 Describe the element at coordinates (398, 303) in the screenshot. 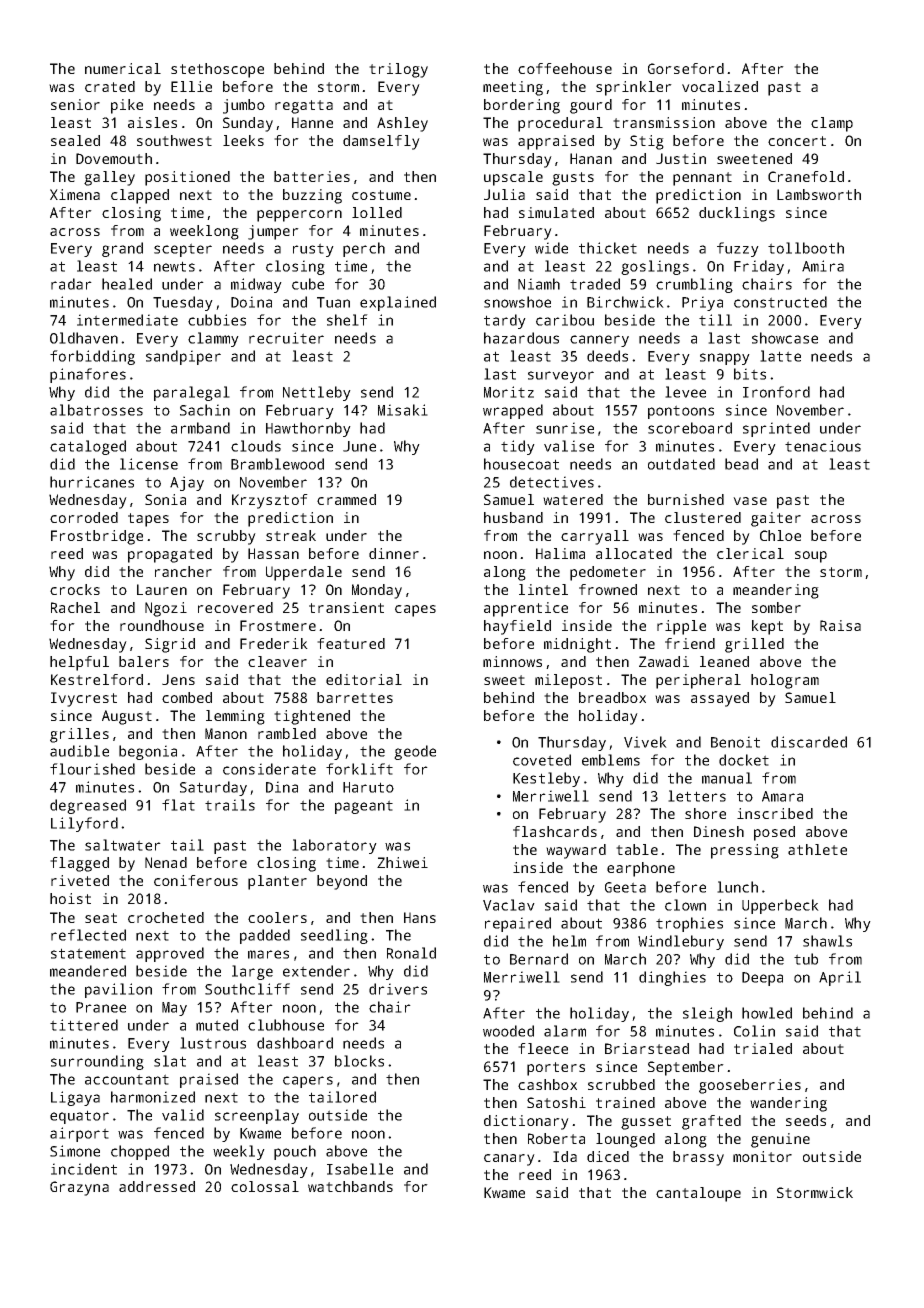

I see `explained` at that location.
